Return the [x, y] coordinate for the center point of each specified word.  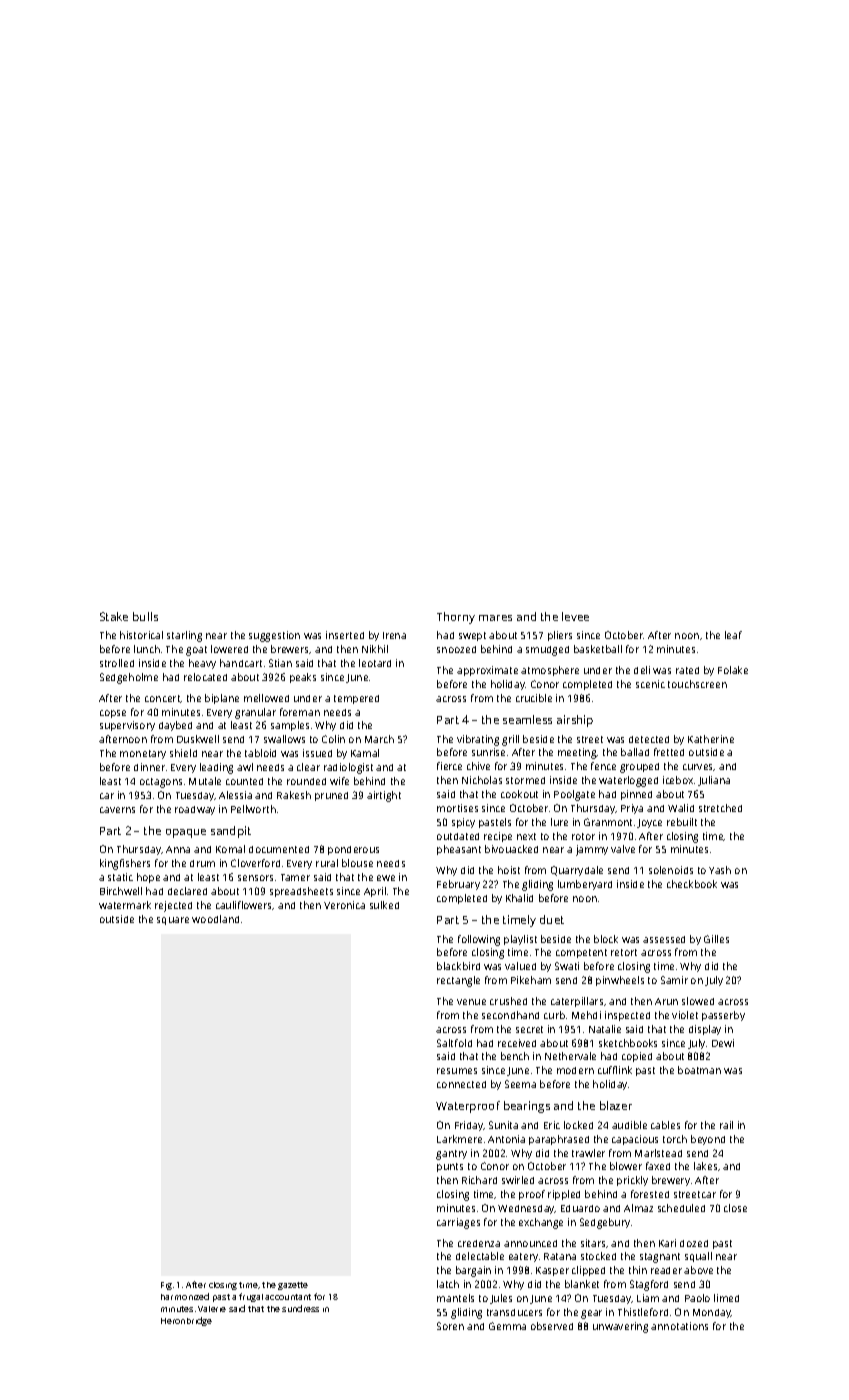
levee [575, 616]
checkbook [692, 884]
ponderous [353, 850]
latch [448, 1284]
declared [187, 891]
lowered [229, 649]
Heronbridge [186, 1321]
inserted [345, 635]
